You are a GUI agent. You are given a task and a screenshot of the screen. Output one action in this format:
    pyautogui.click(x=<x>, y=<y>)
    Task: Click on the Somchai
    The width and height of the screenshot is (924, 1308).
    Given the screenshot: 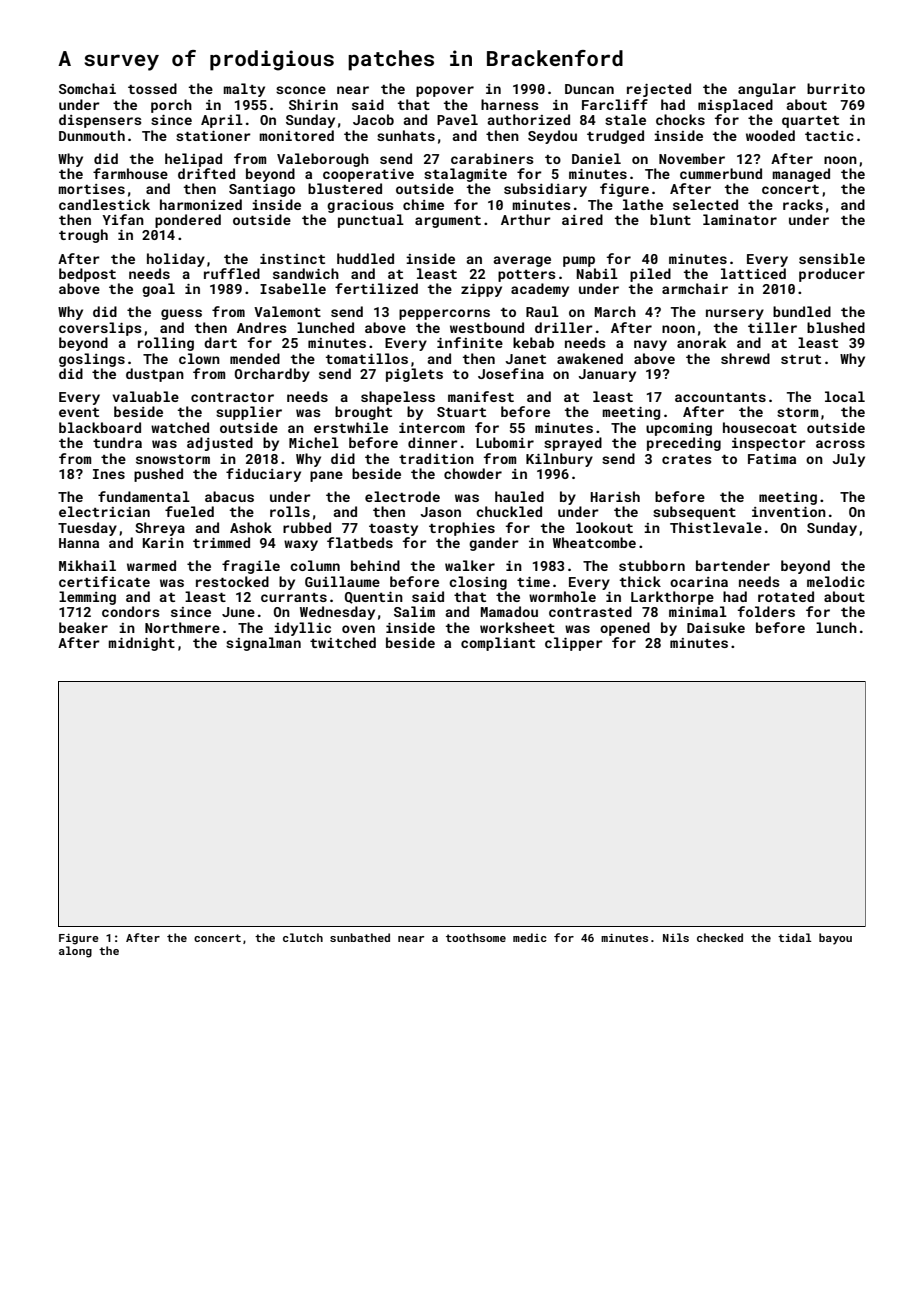 What is the action you would take?
    pyautogui.click(x=87, y=88)
